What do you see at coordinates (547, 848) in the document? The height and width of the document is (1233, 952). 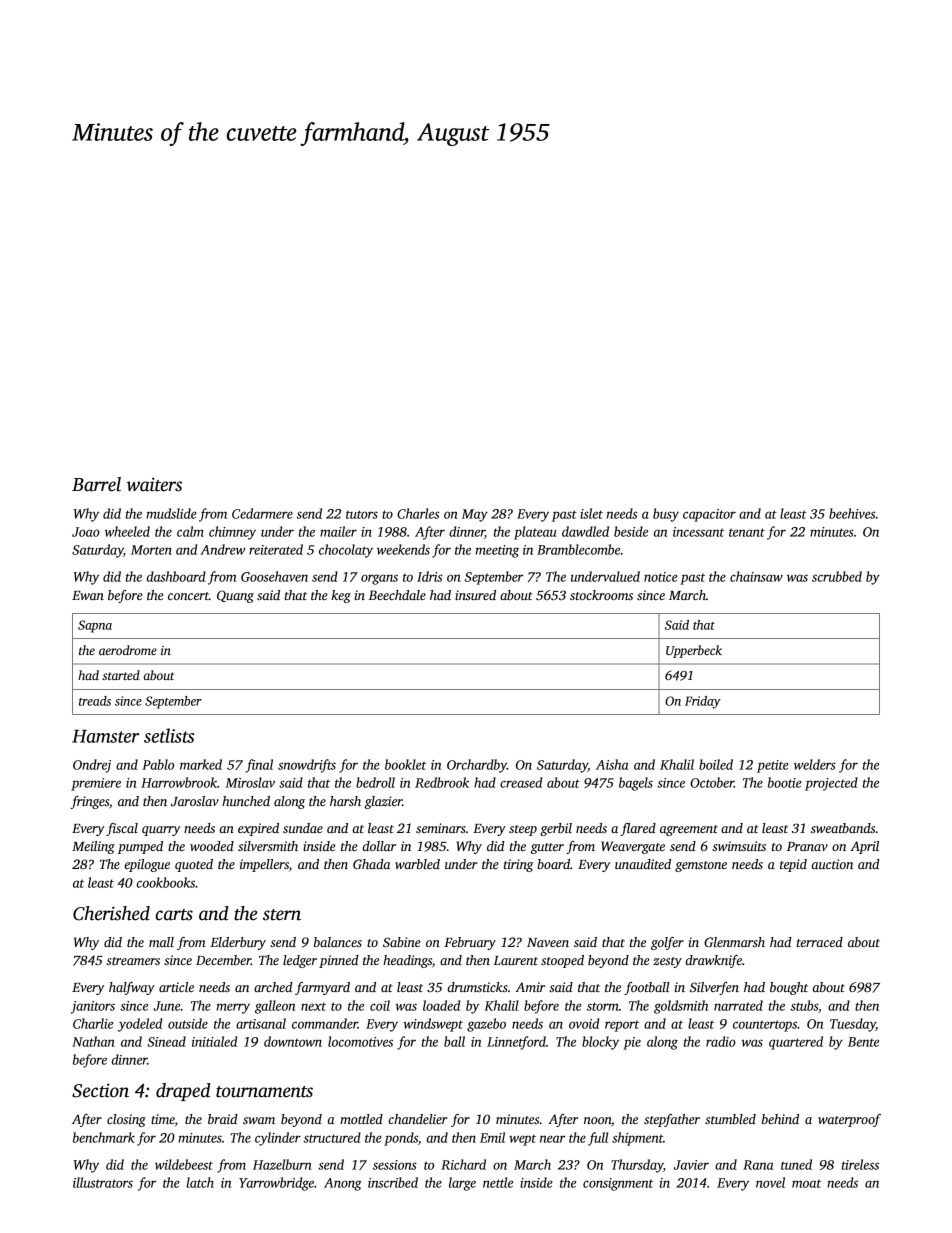 I see `gutter` at bounding box center [547, 848].
